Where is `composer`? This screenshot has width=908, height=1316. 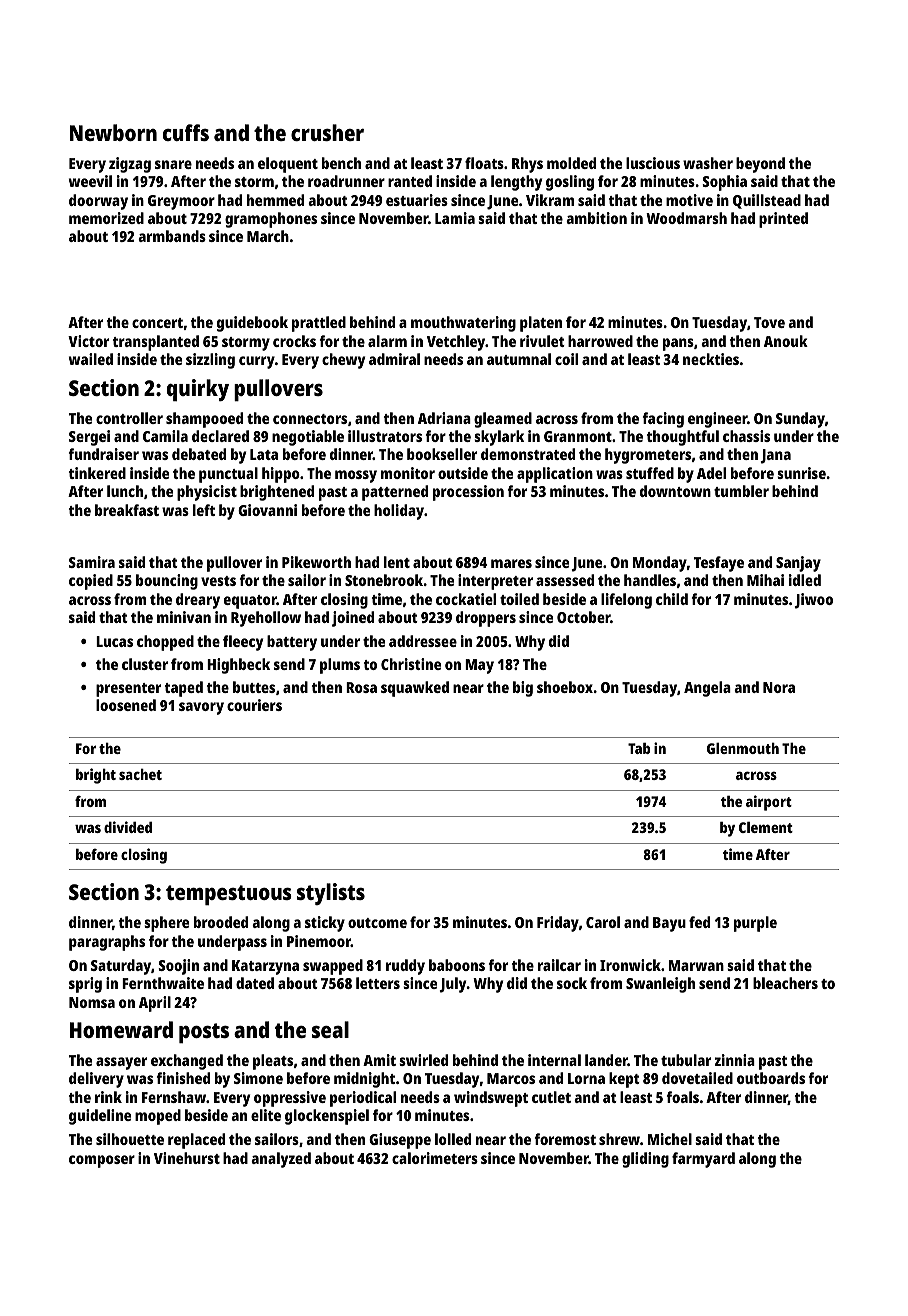 composer is located at coordinates (102, 1161).
